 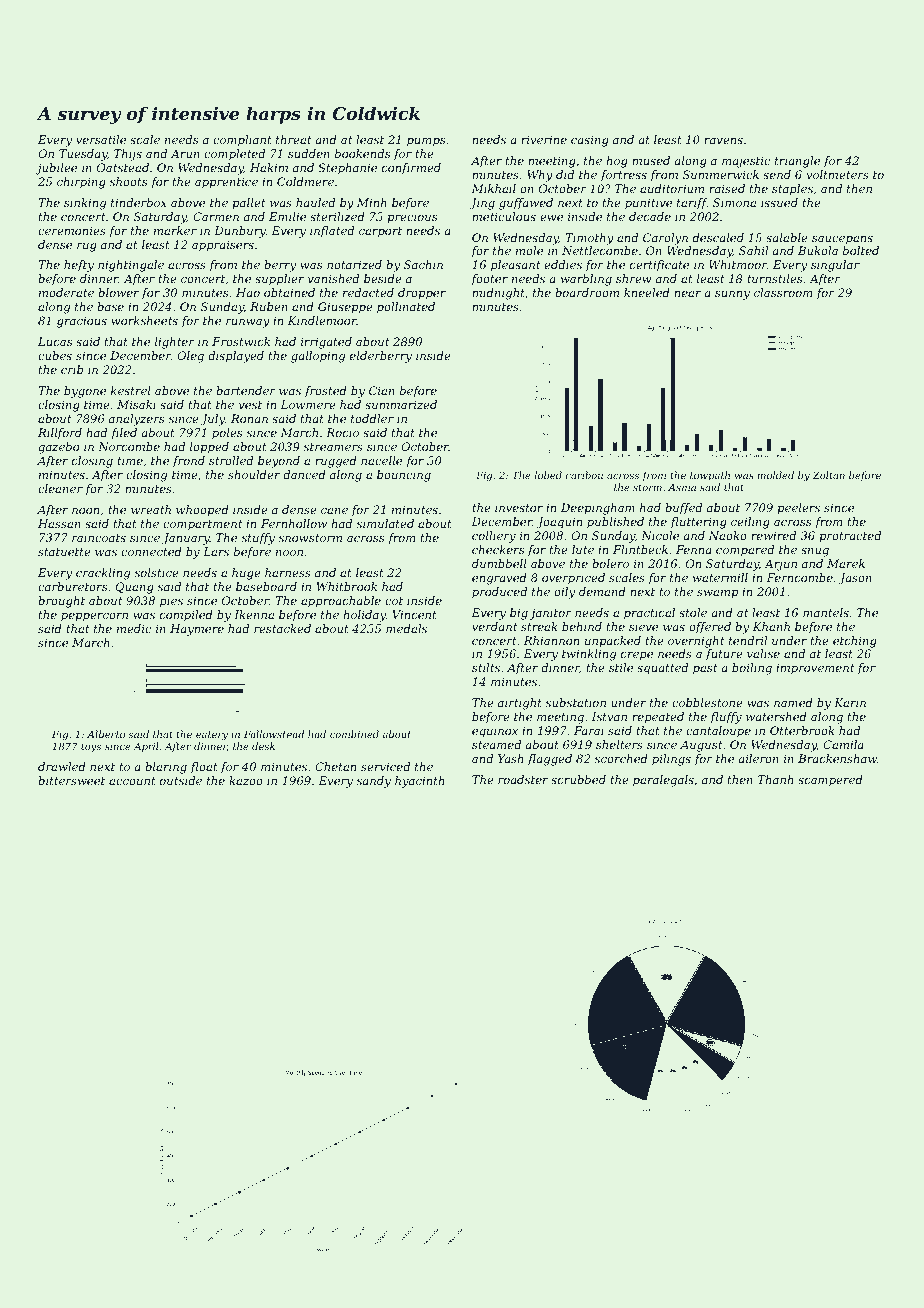 I want to click on Flintbeck, so click(x=640, y=549).
